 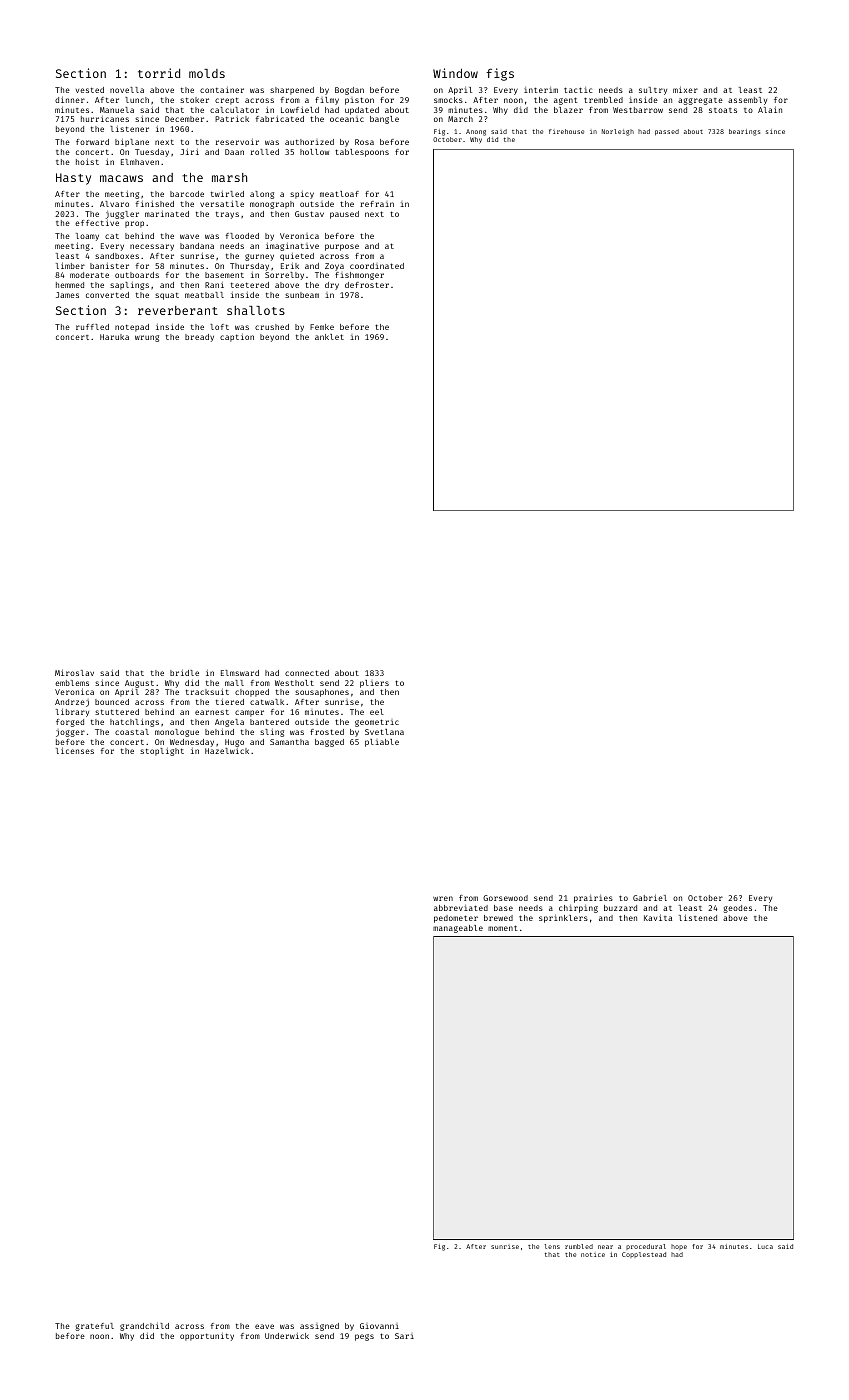 What do you see at coordinates (329, 337) in the screenshot?
I see `anklet` at bounding box center [329, 337].
